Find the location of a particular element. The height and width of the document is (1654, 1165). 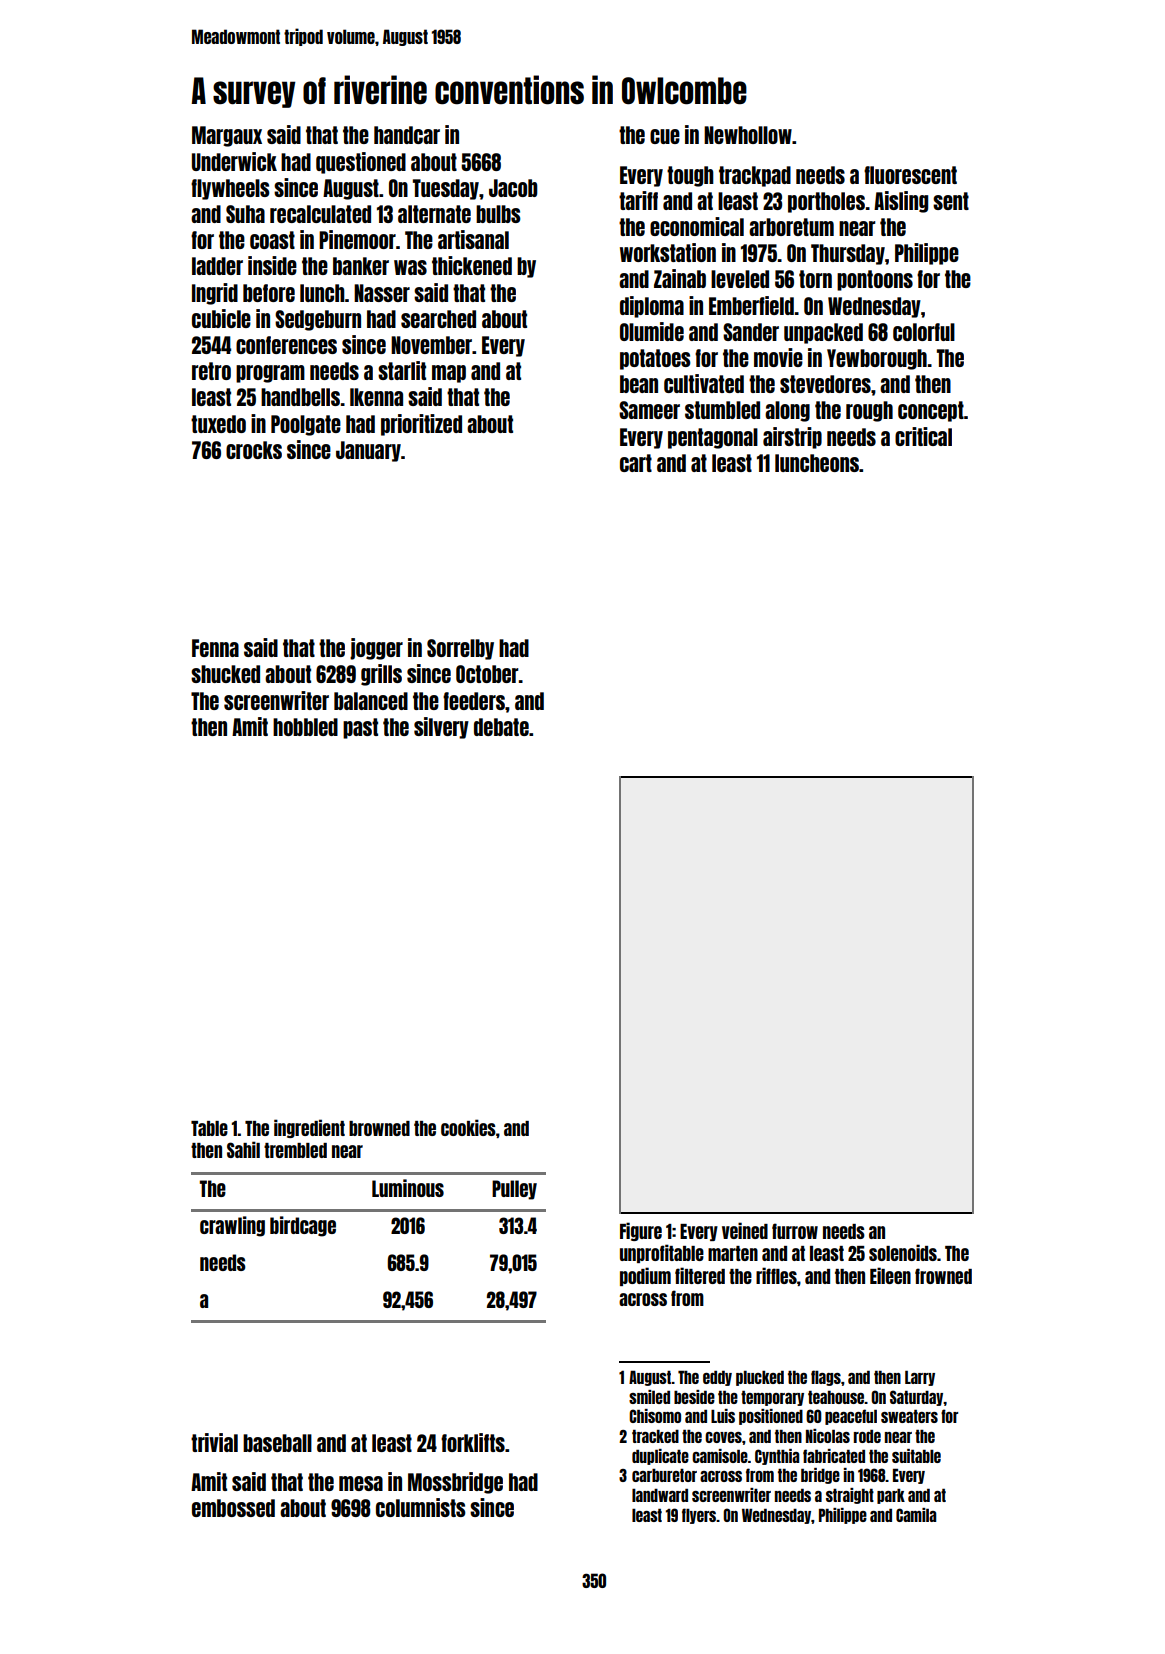

fluorescent is located at coordinates (910, 175).
